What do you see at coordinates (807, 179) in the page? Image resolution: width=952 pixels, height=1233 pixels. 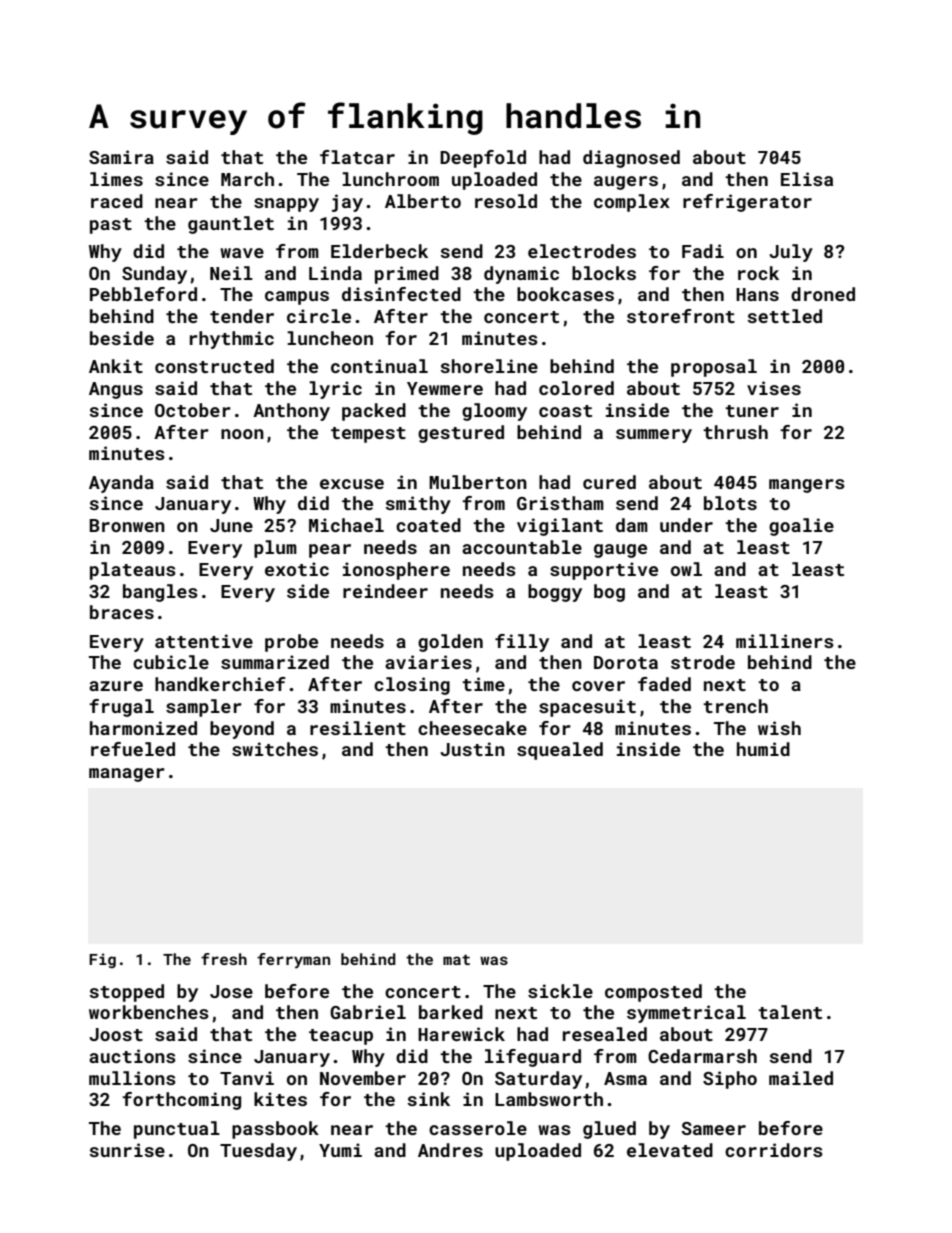 I see `Elisa` at bounding box center [807, 179].
